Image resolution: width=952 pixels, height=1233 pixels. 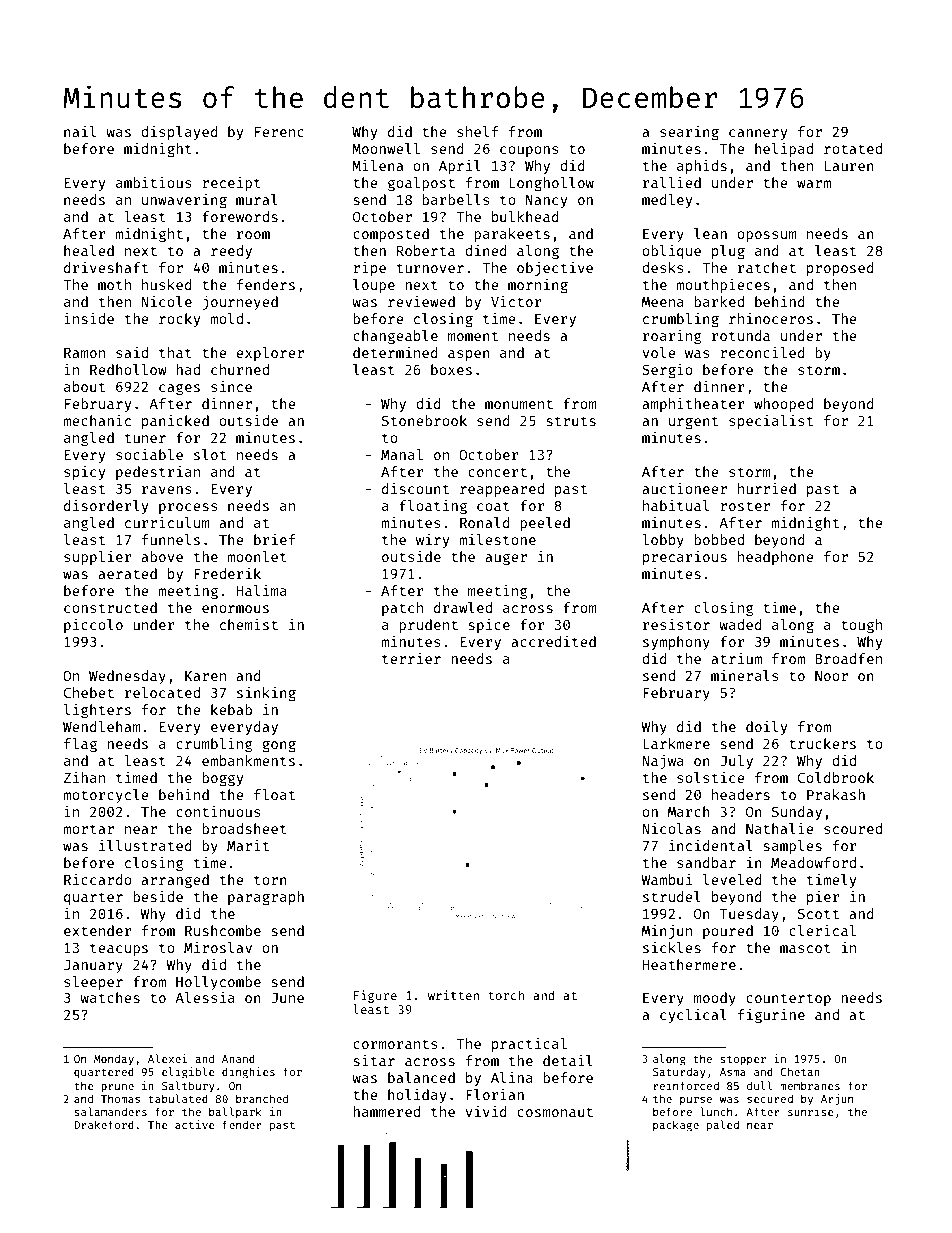 What do you see at coordinates (811, 1111) in the page?
I see `sunrise` at bounding box center [811, 1111].
